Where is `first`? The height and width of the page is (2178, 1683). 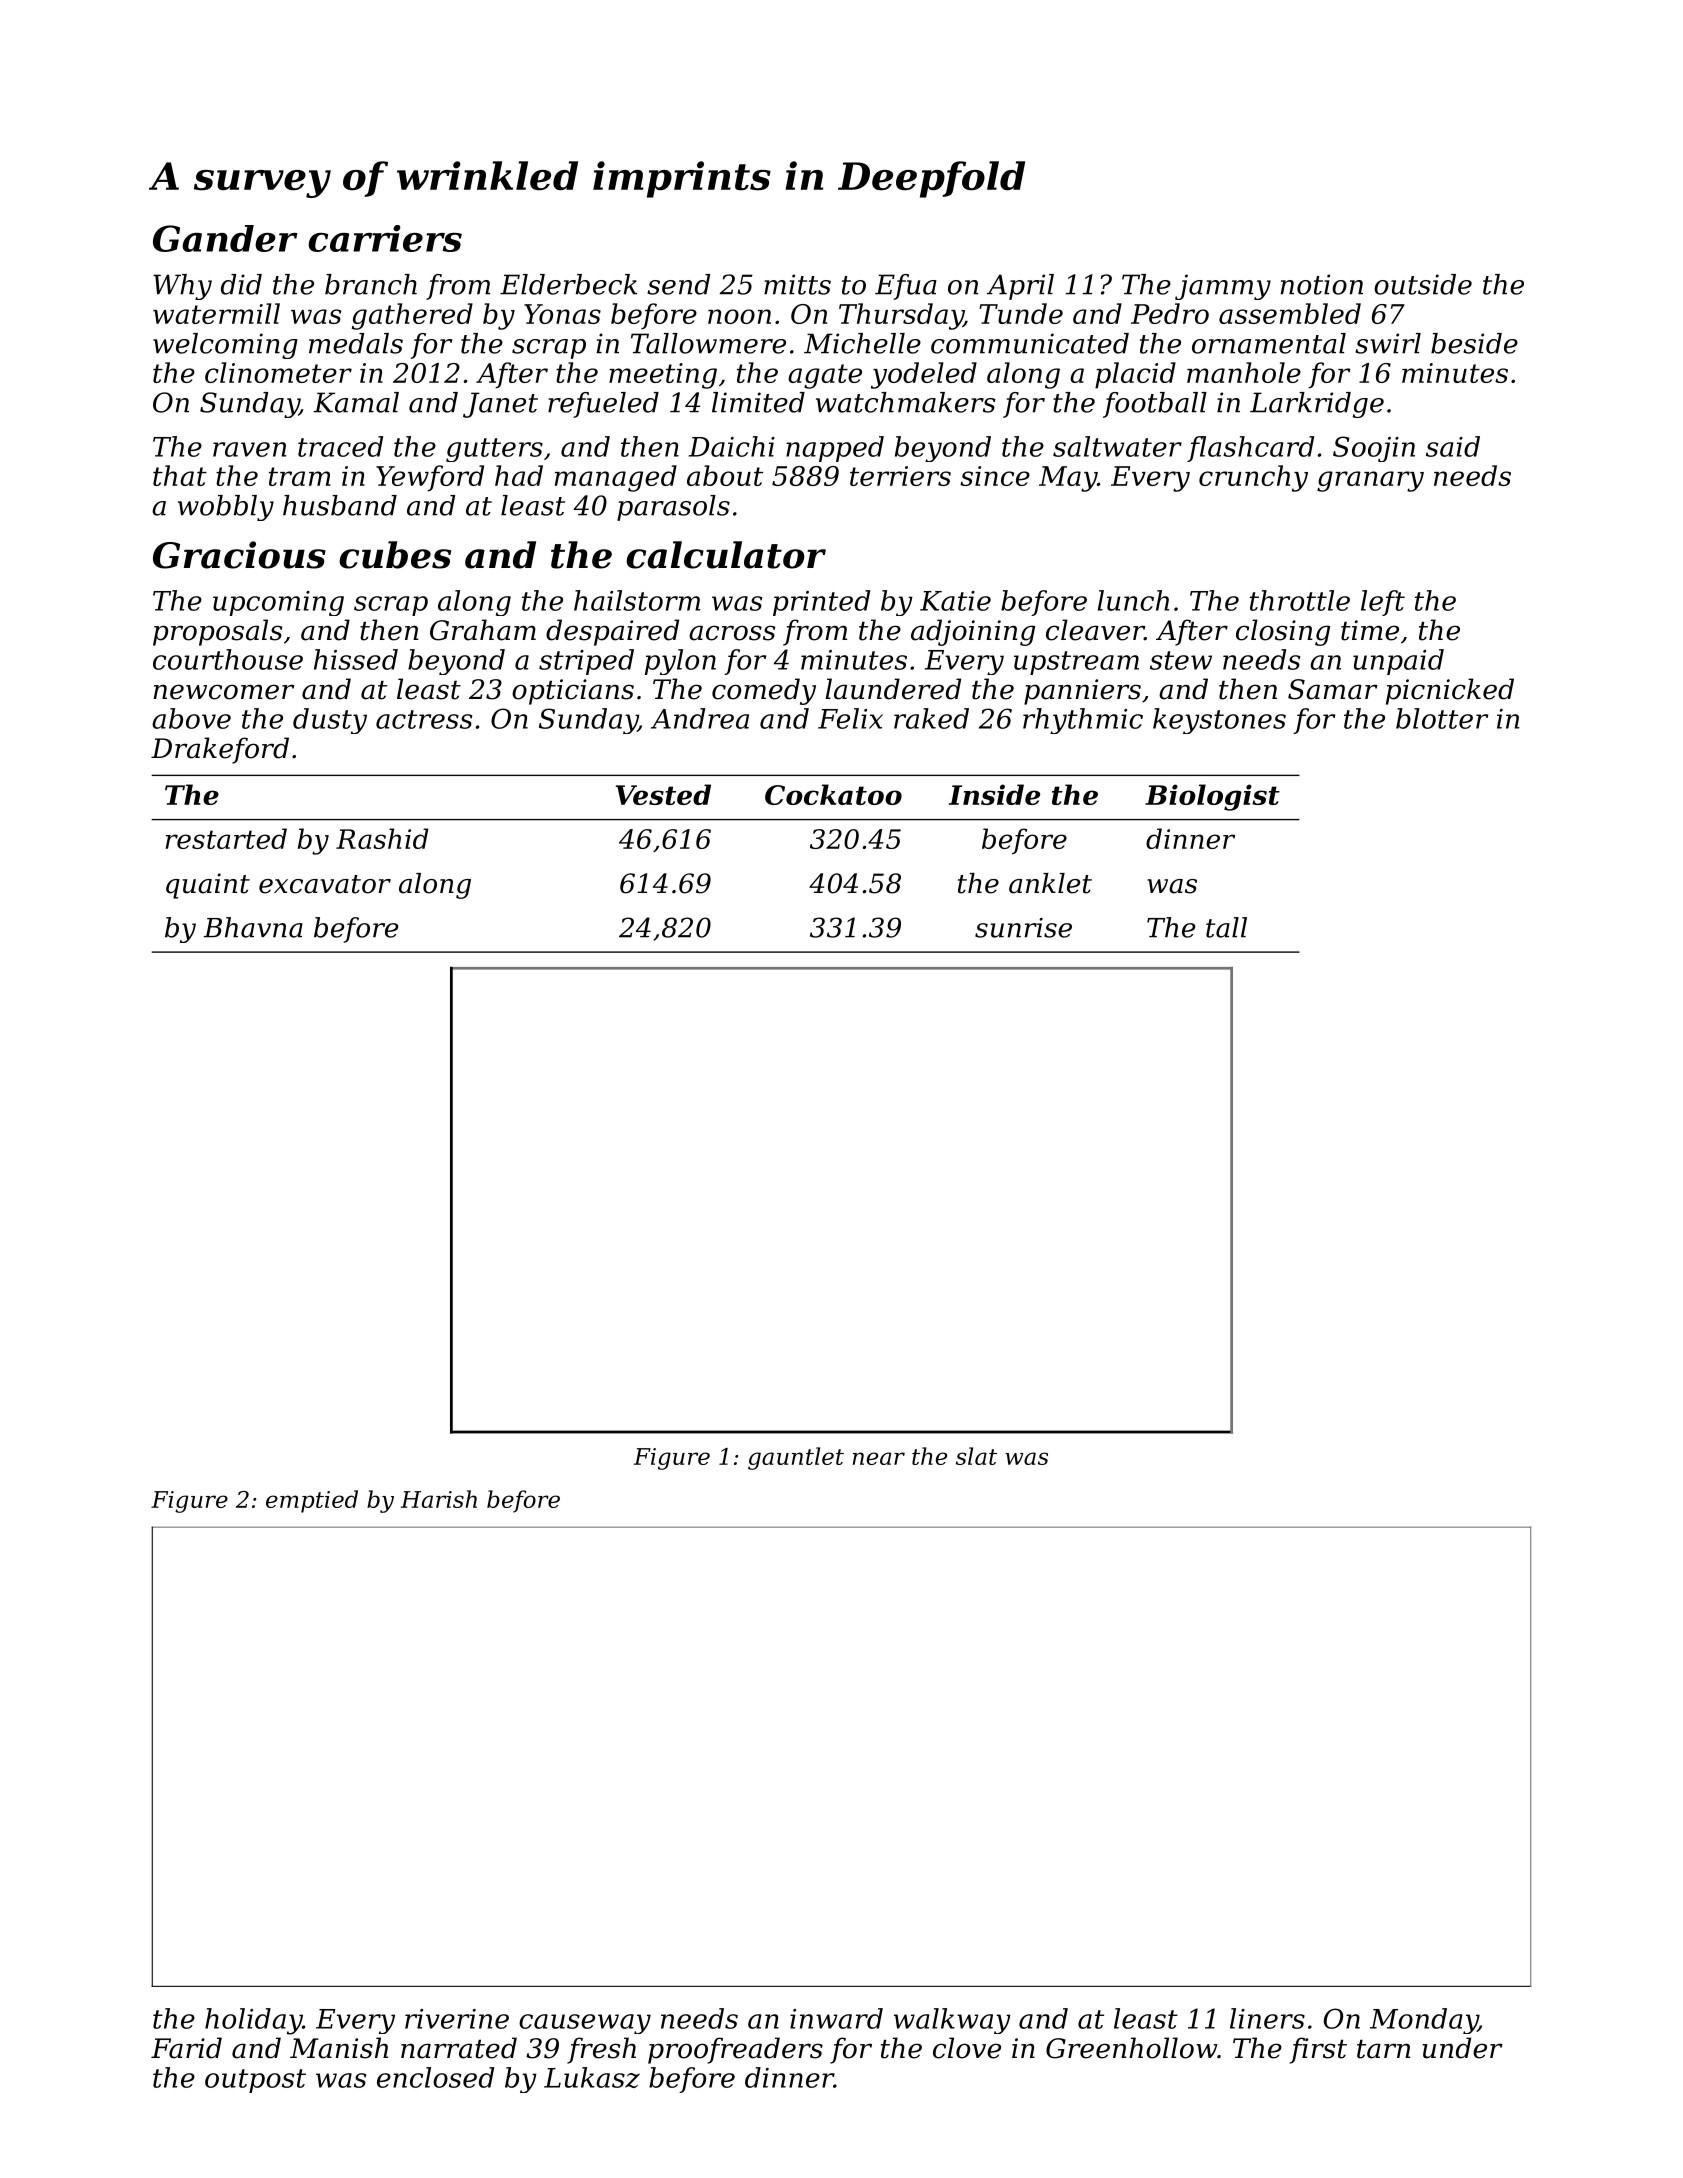 first is located at coordinates (1318, 2050).
